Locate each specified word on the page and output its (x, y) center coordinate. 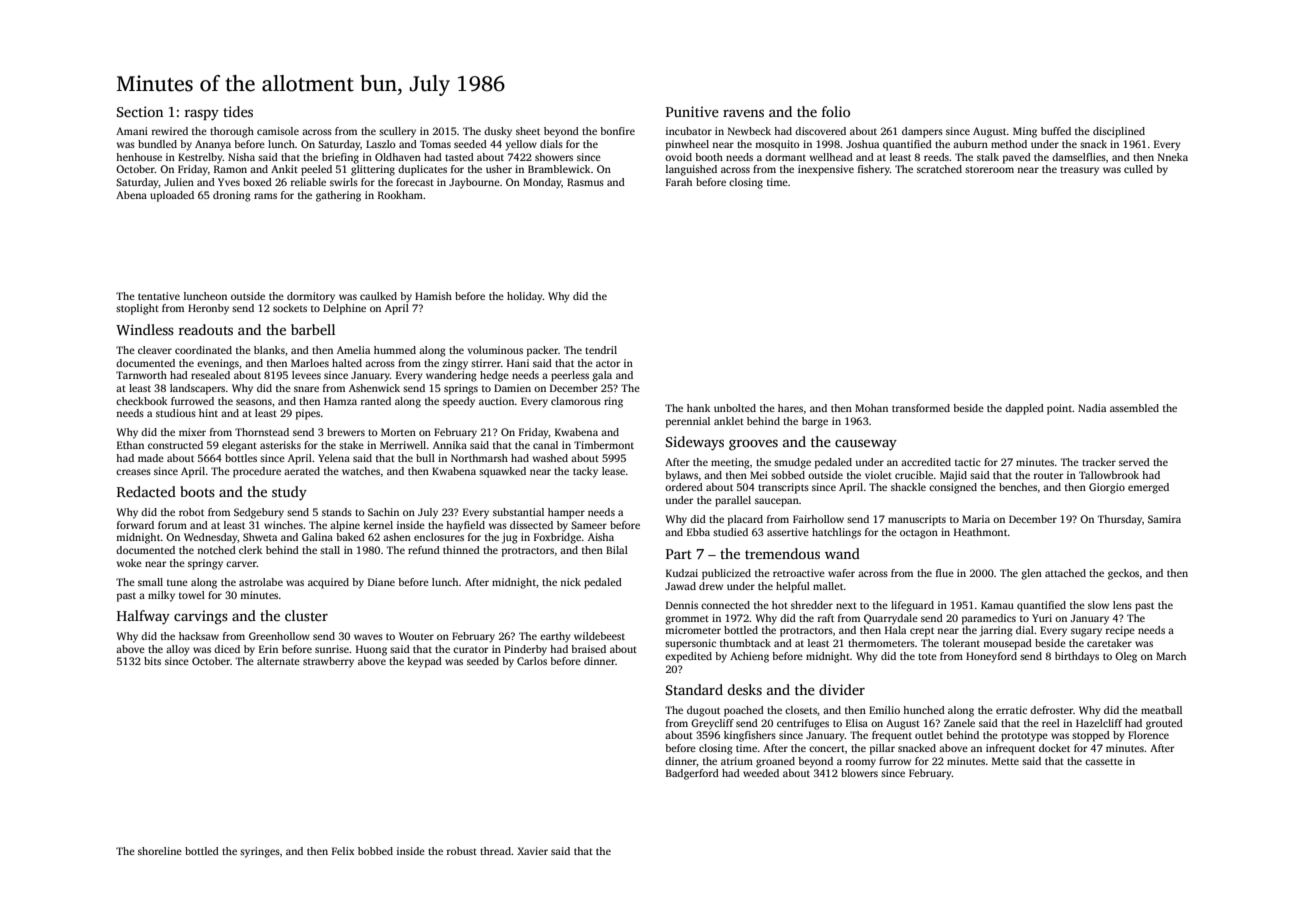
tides (238, 111)
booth (709, 157)
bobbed (375, 851)
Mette (1005, 761)
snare (306, 389)
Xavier (532, 851)
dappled (1024, 409)
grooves (753, 445)
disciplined (1119, 132)
